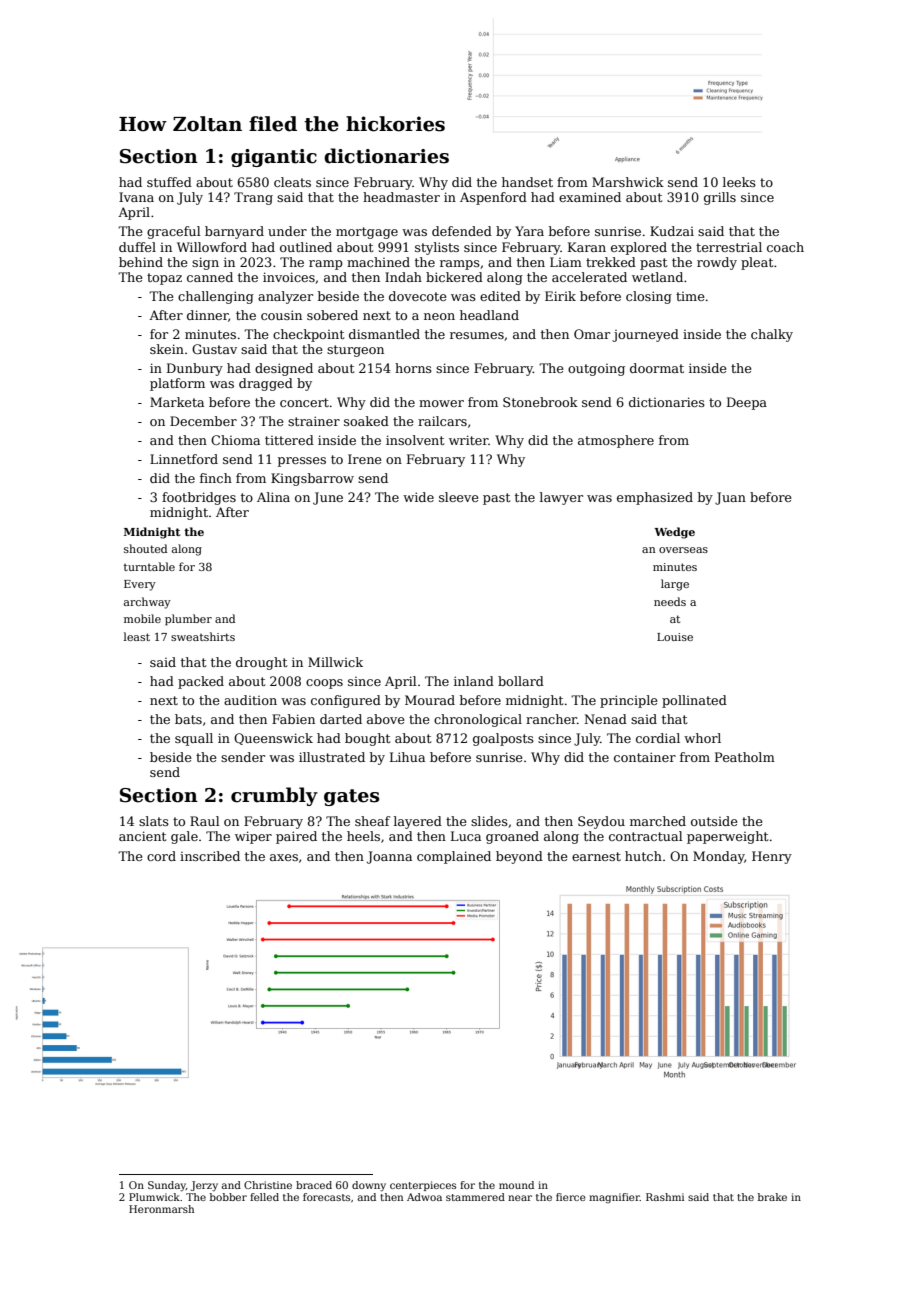 The height and width of the screenshot is (1308, 924). What do you see at coordinates (424, 1197) in the screenshot?
I see `Adwoa` at bounding box center [424, 1197].
